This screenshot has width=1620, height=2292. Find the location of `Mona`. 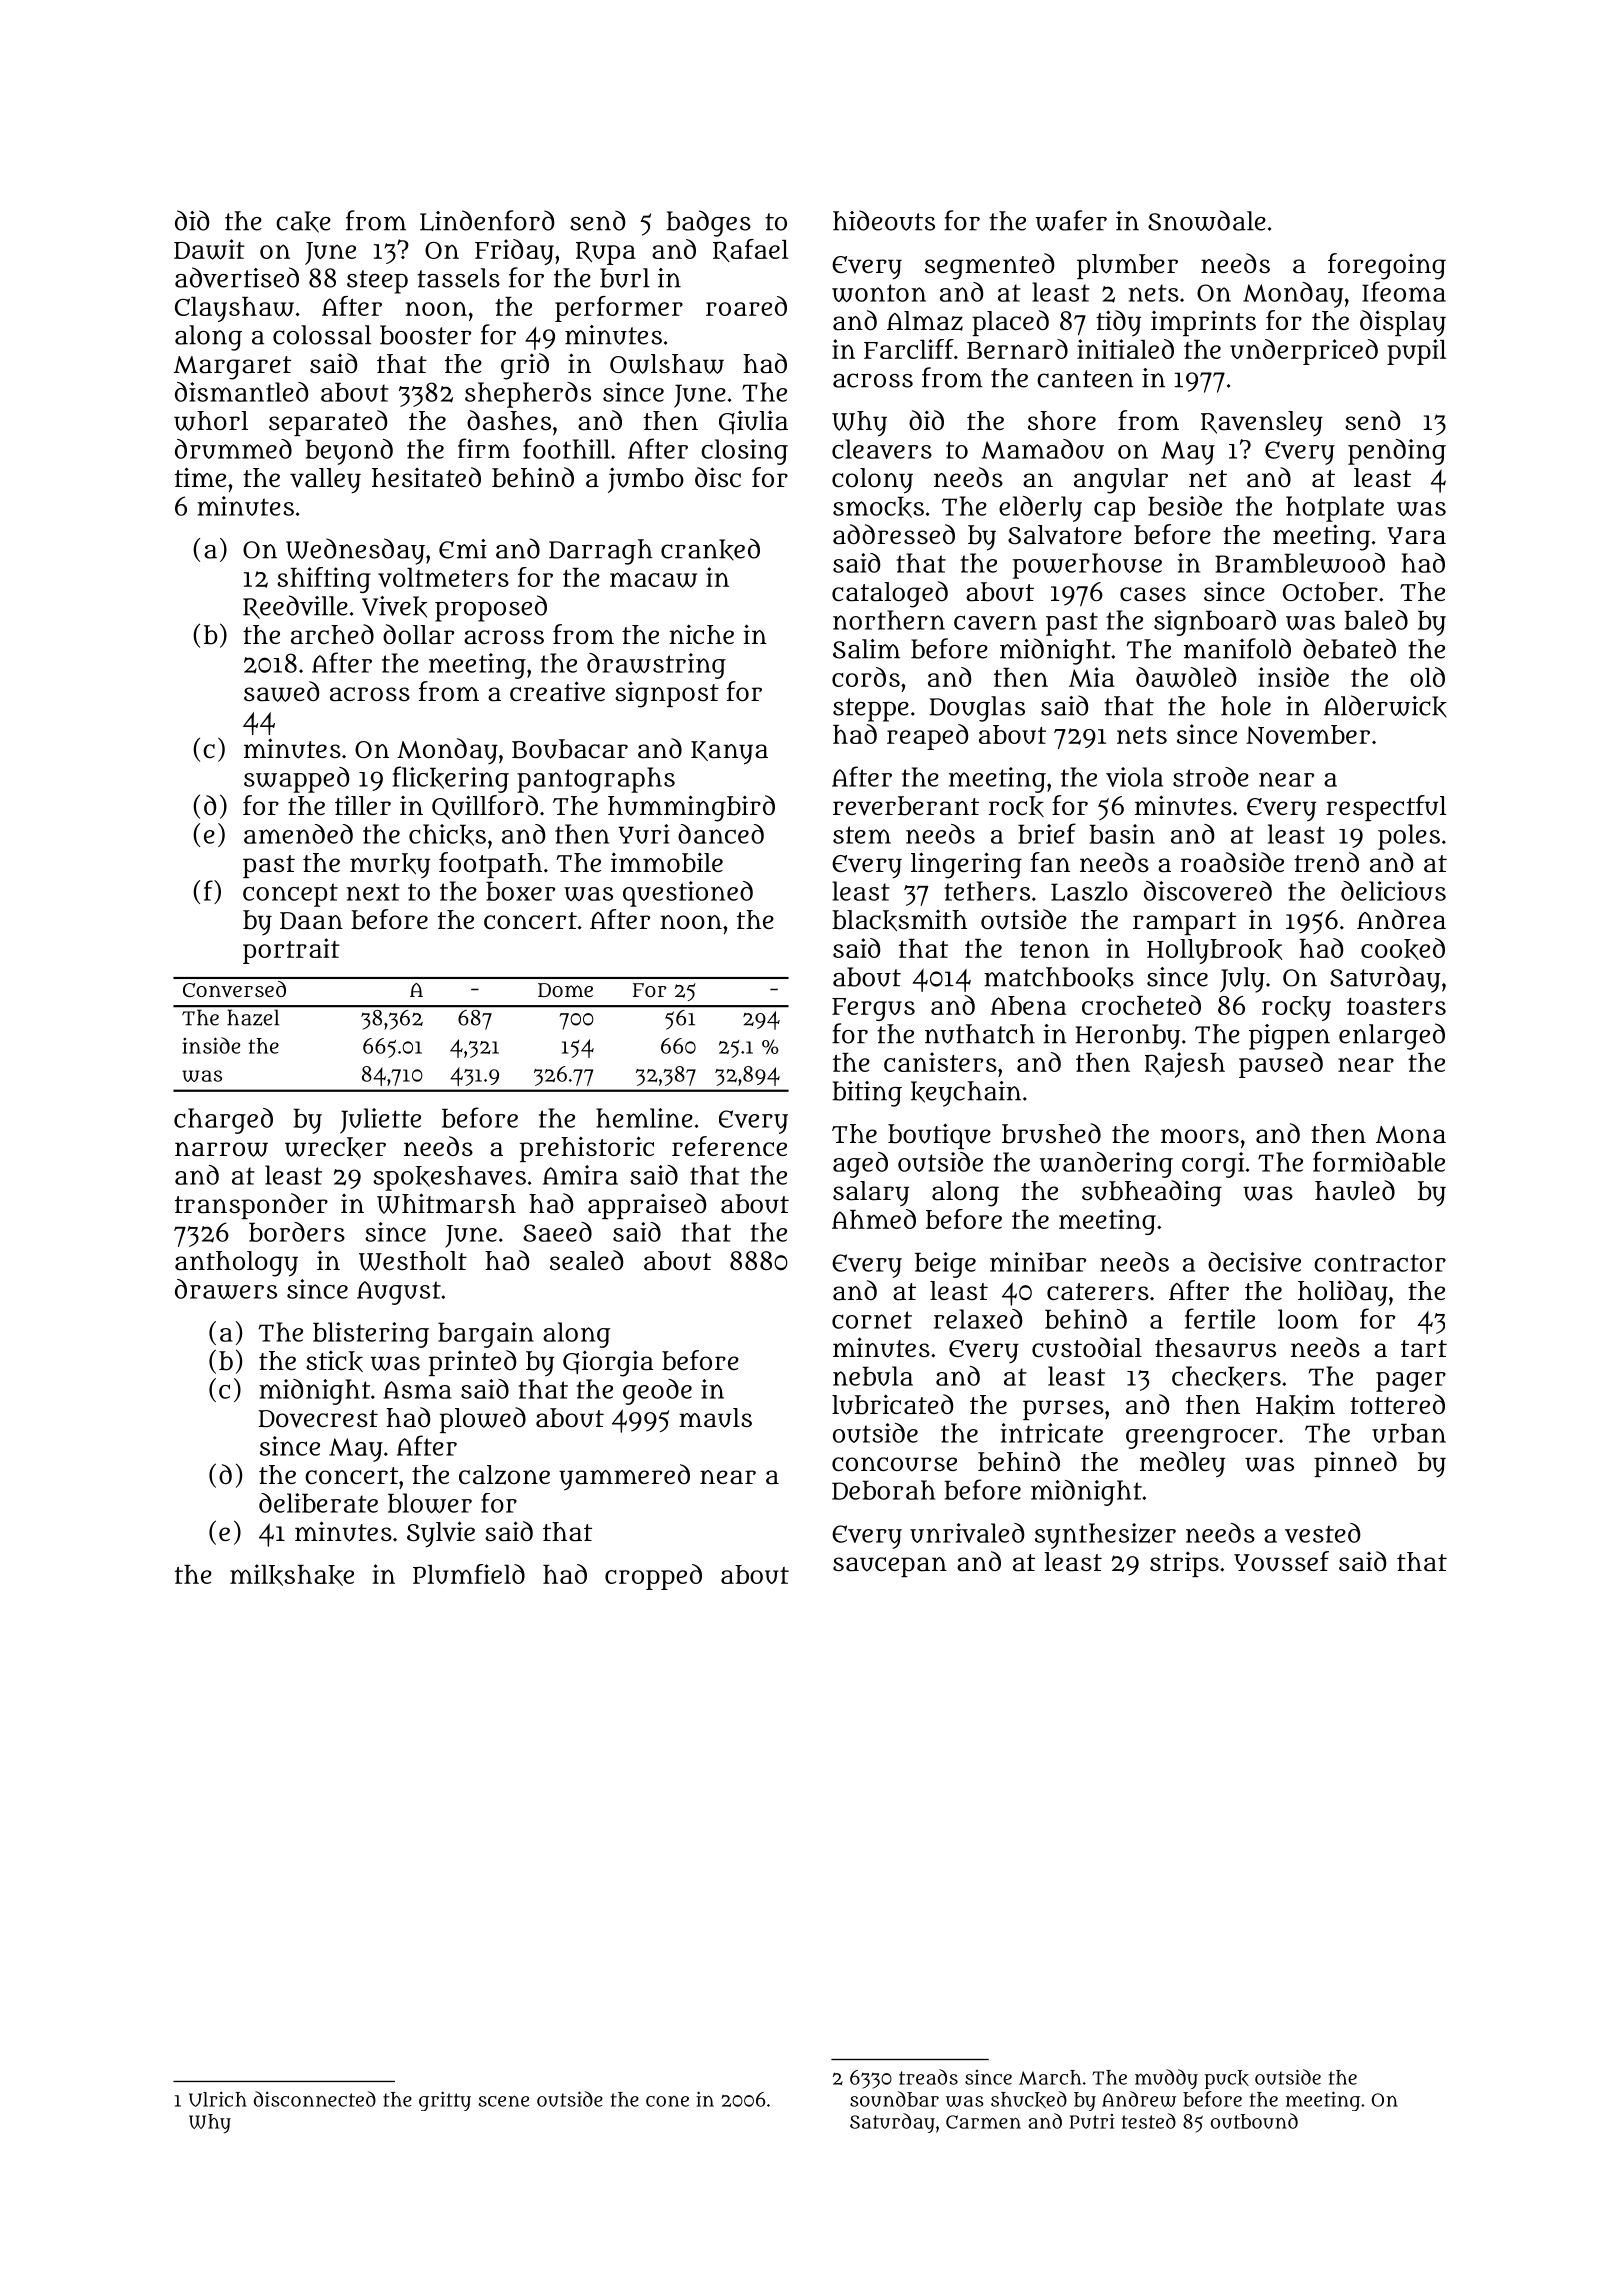

Mona is located at coordinates (1411, 1135).
